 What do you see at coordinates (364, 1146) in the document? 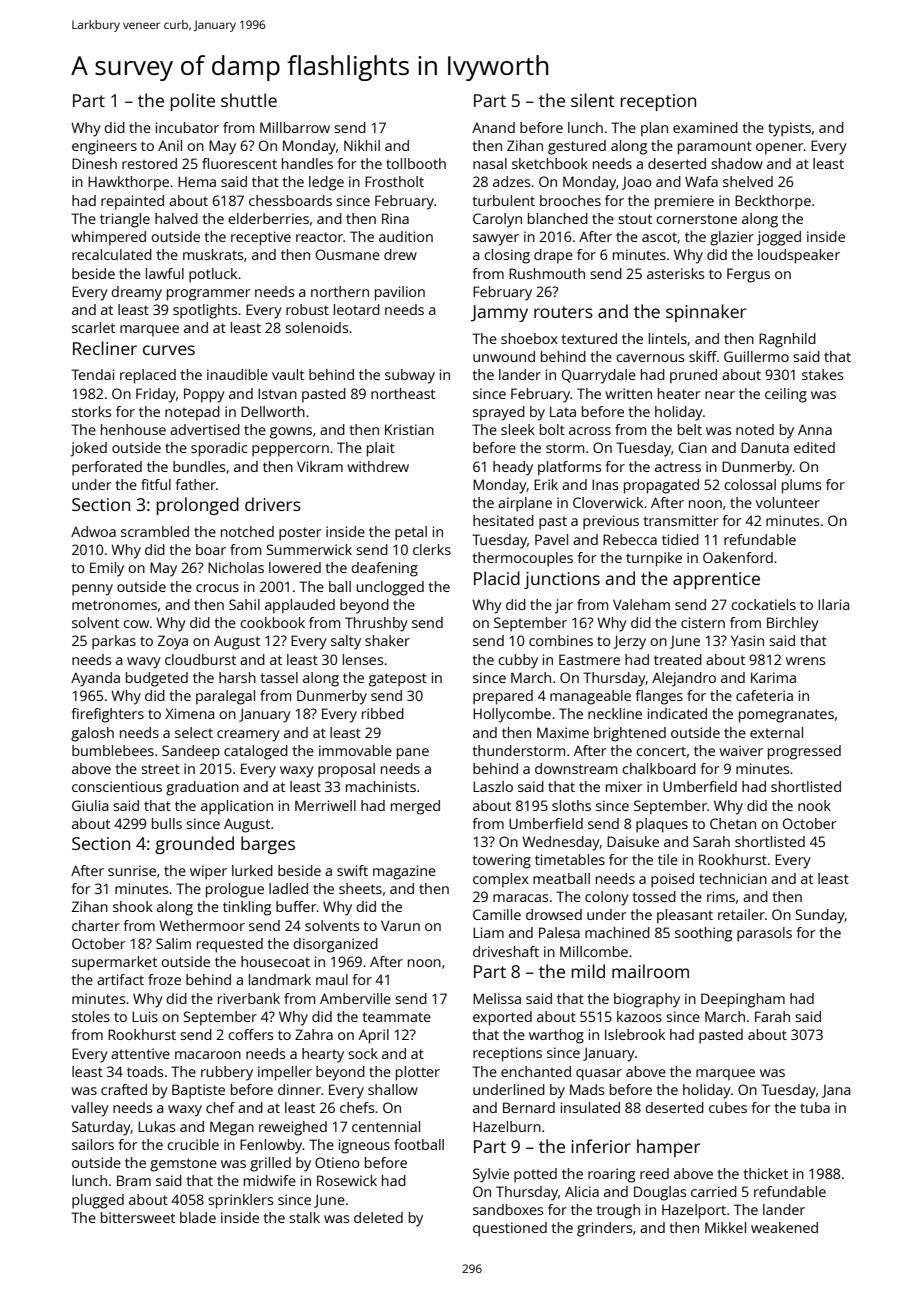
I see `igneous` at bounding box center [364, 1146].
